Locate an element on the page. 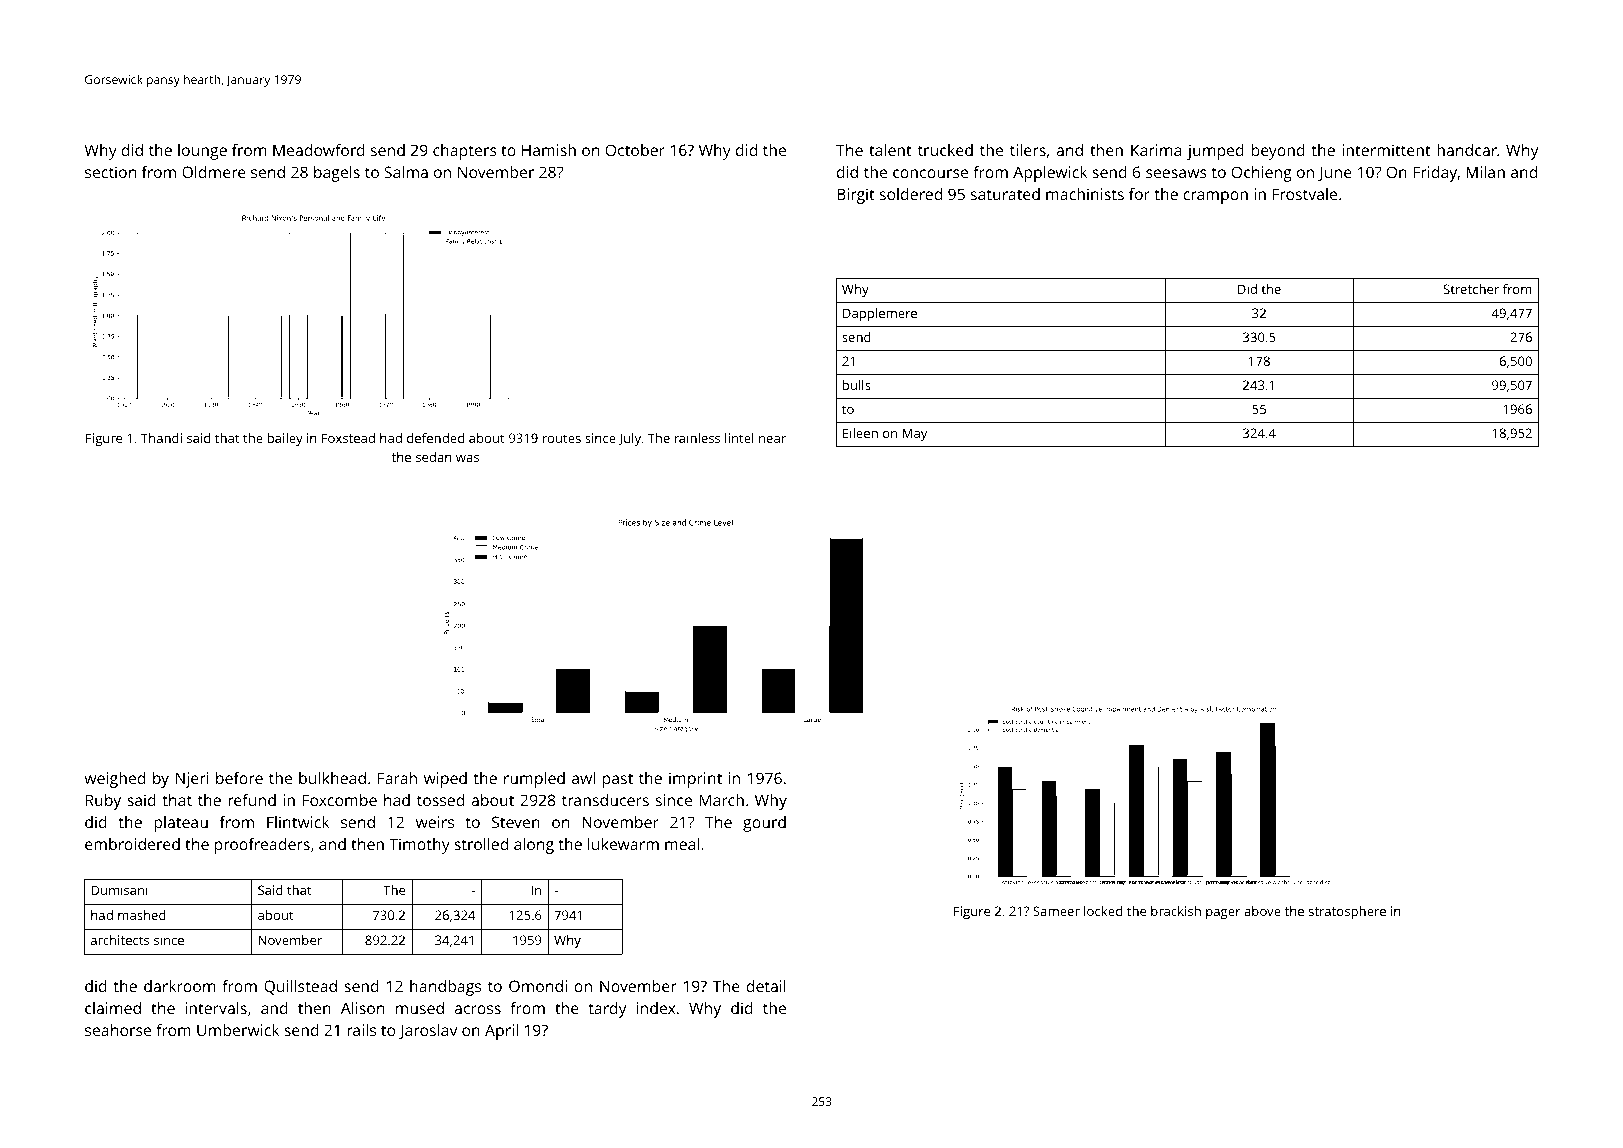 The height and width of the image is (1148, 1623). detail is located at coordinates (766, 986).
